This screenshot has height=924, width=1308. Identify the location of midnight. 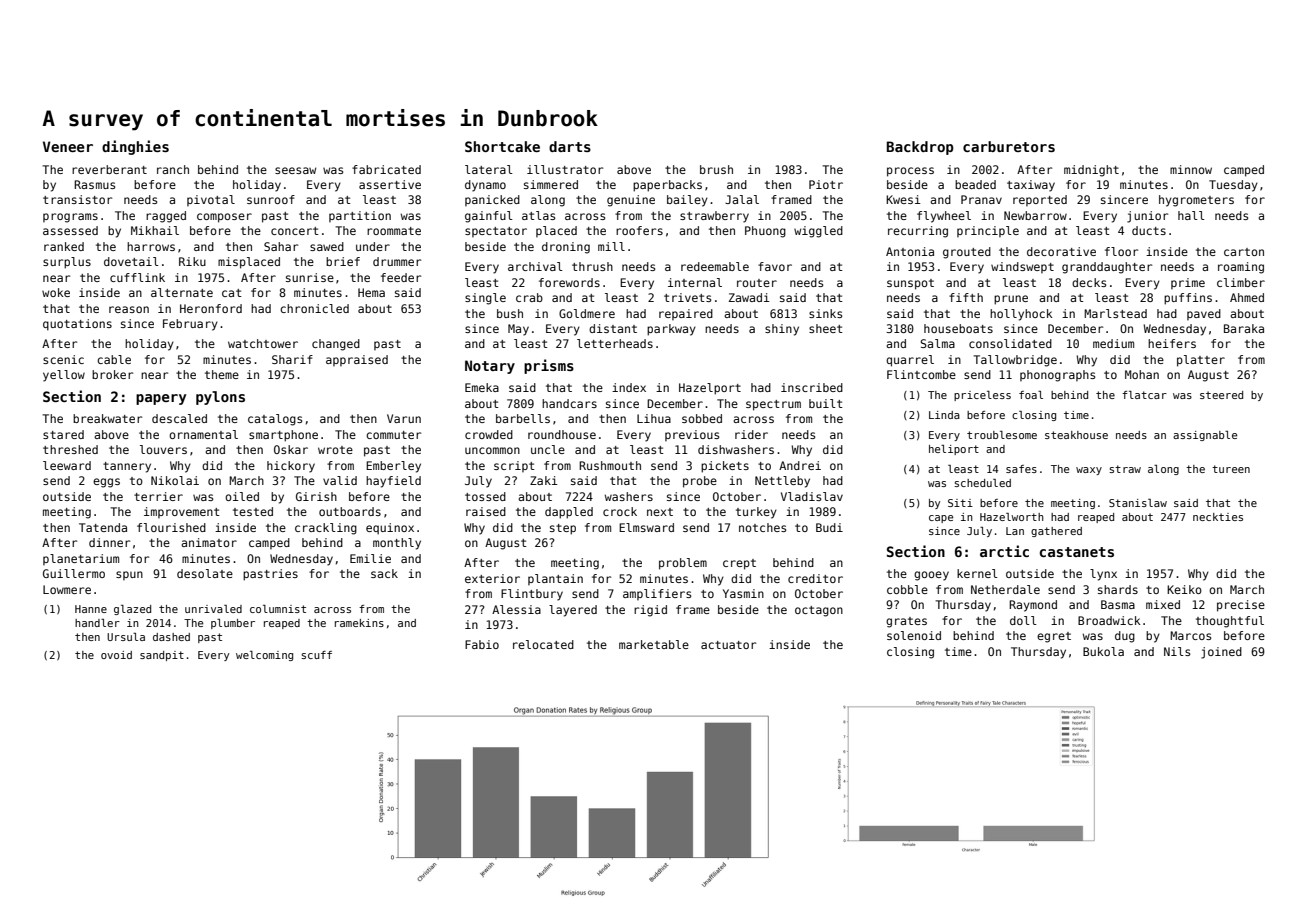
(1091, 171).
